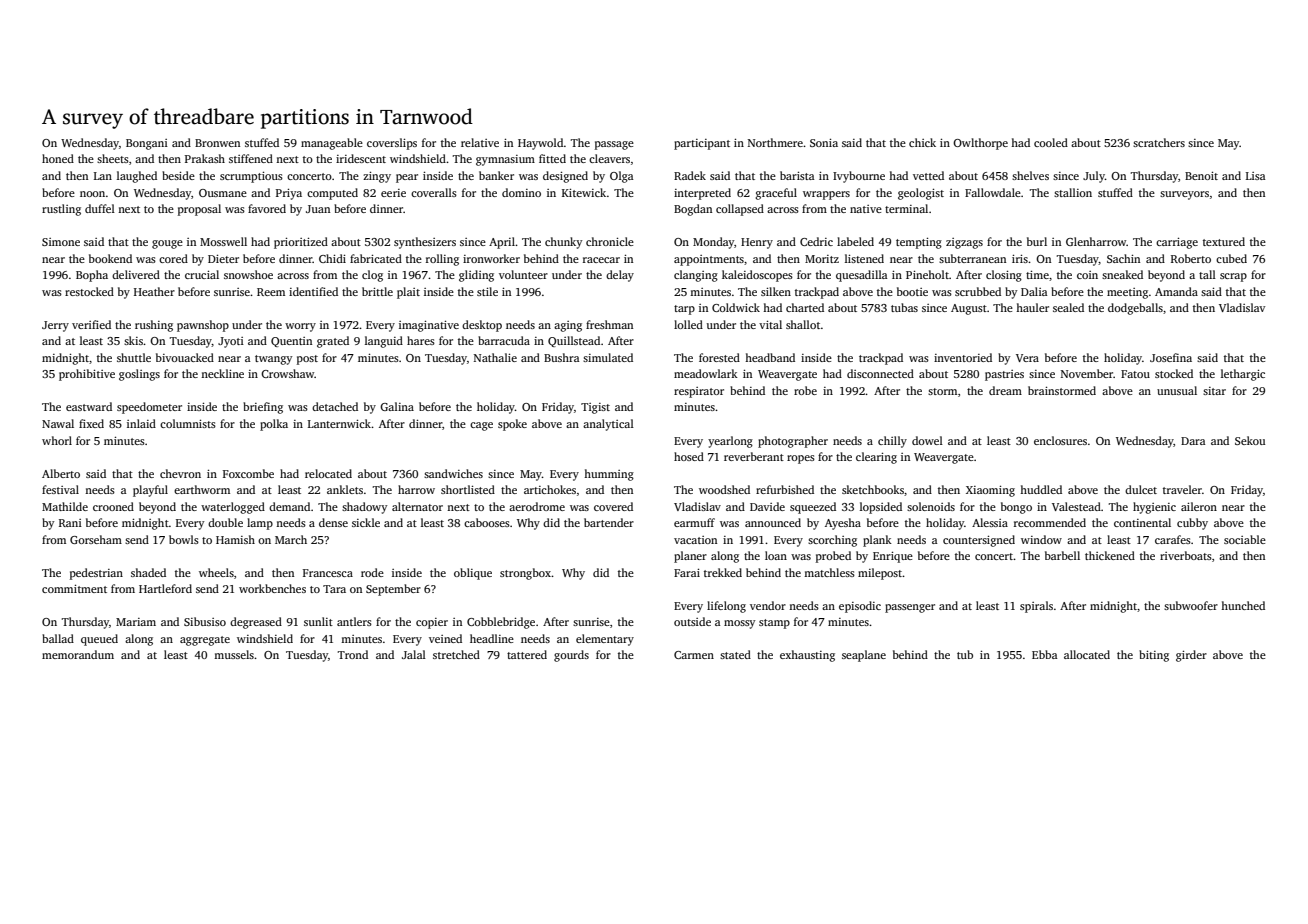 The width and height of the page is (1308, 924). I want to click on March, so click(291, 539).
